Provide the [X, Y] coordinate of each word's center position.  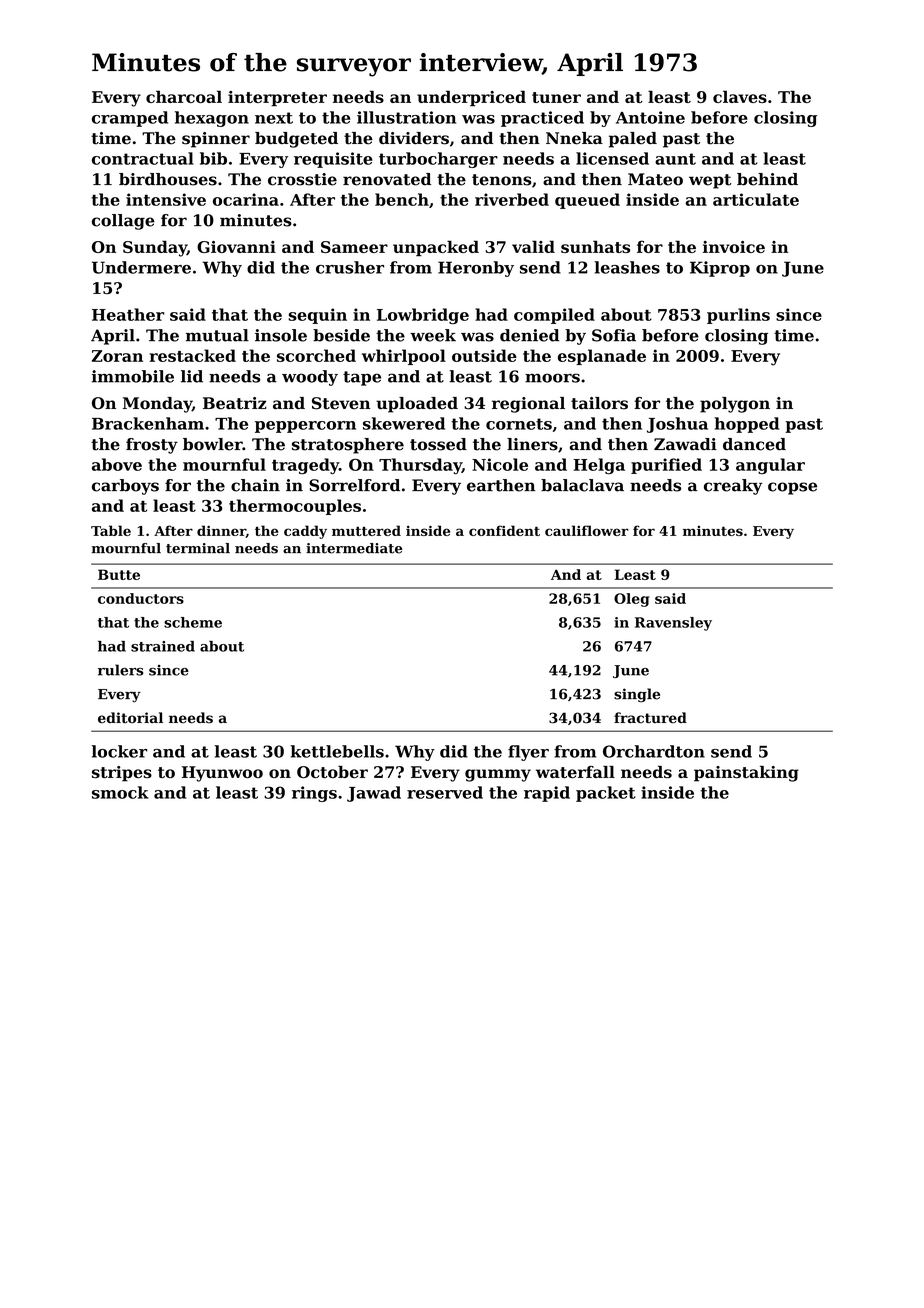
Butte [119, 574]
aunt [675, 159]
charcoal [184, 96]
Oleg [632, 600]
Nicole [500, 464]
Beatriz [235, 403]
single [637, 695]
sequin [318, 316]
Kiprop [720, 269]
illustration [406, 117]
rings [314, 794]
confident [504, 530]
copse [792, 488]
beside [341, 335]
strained [163, 646]
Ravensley [673, 624]
